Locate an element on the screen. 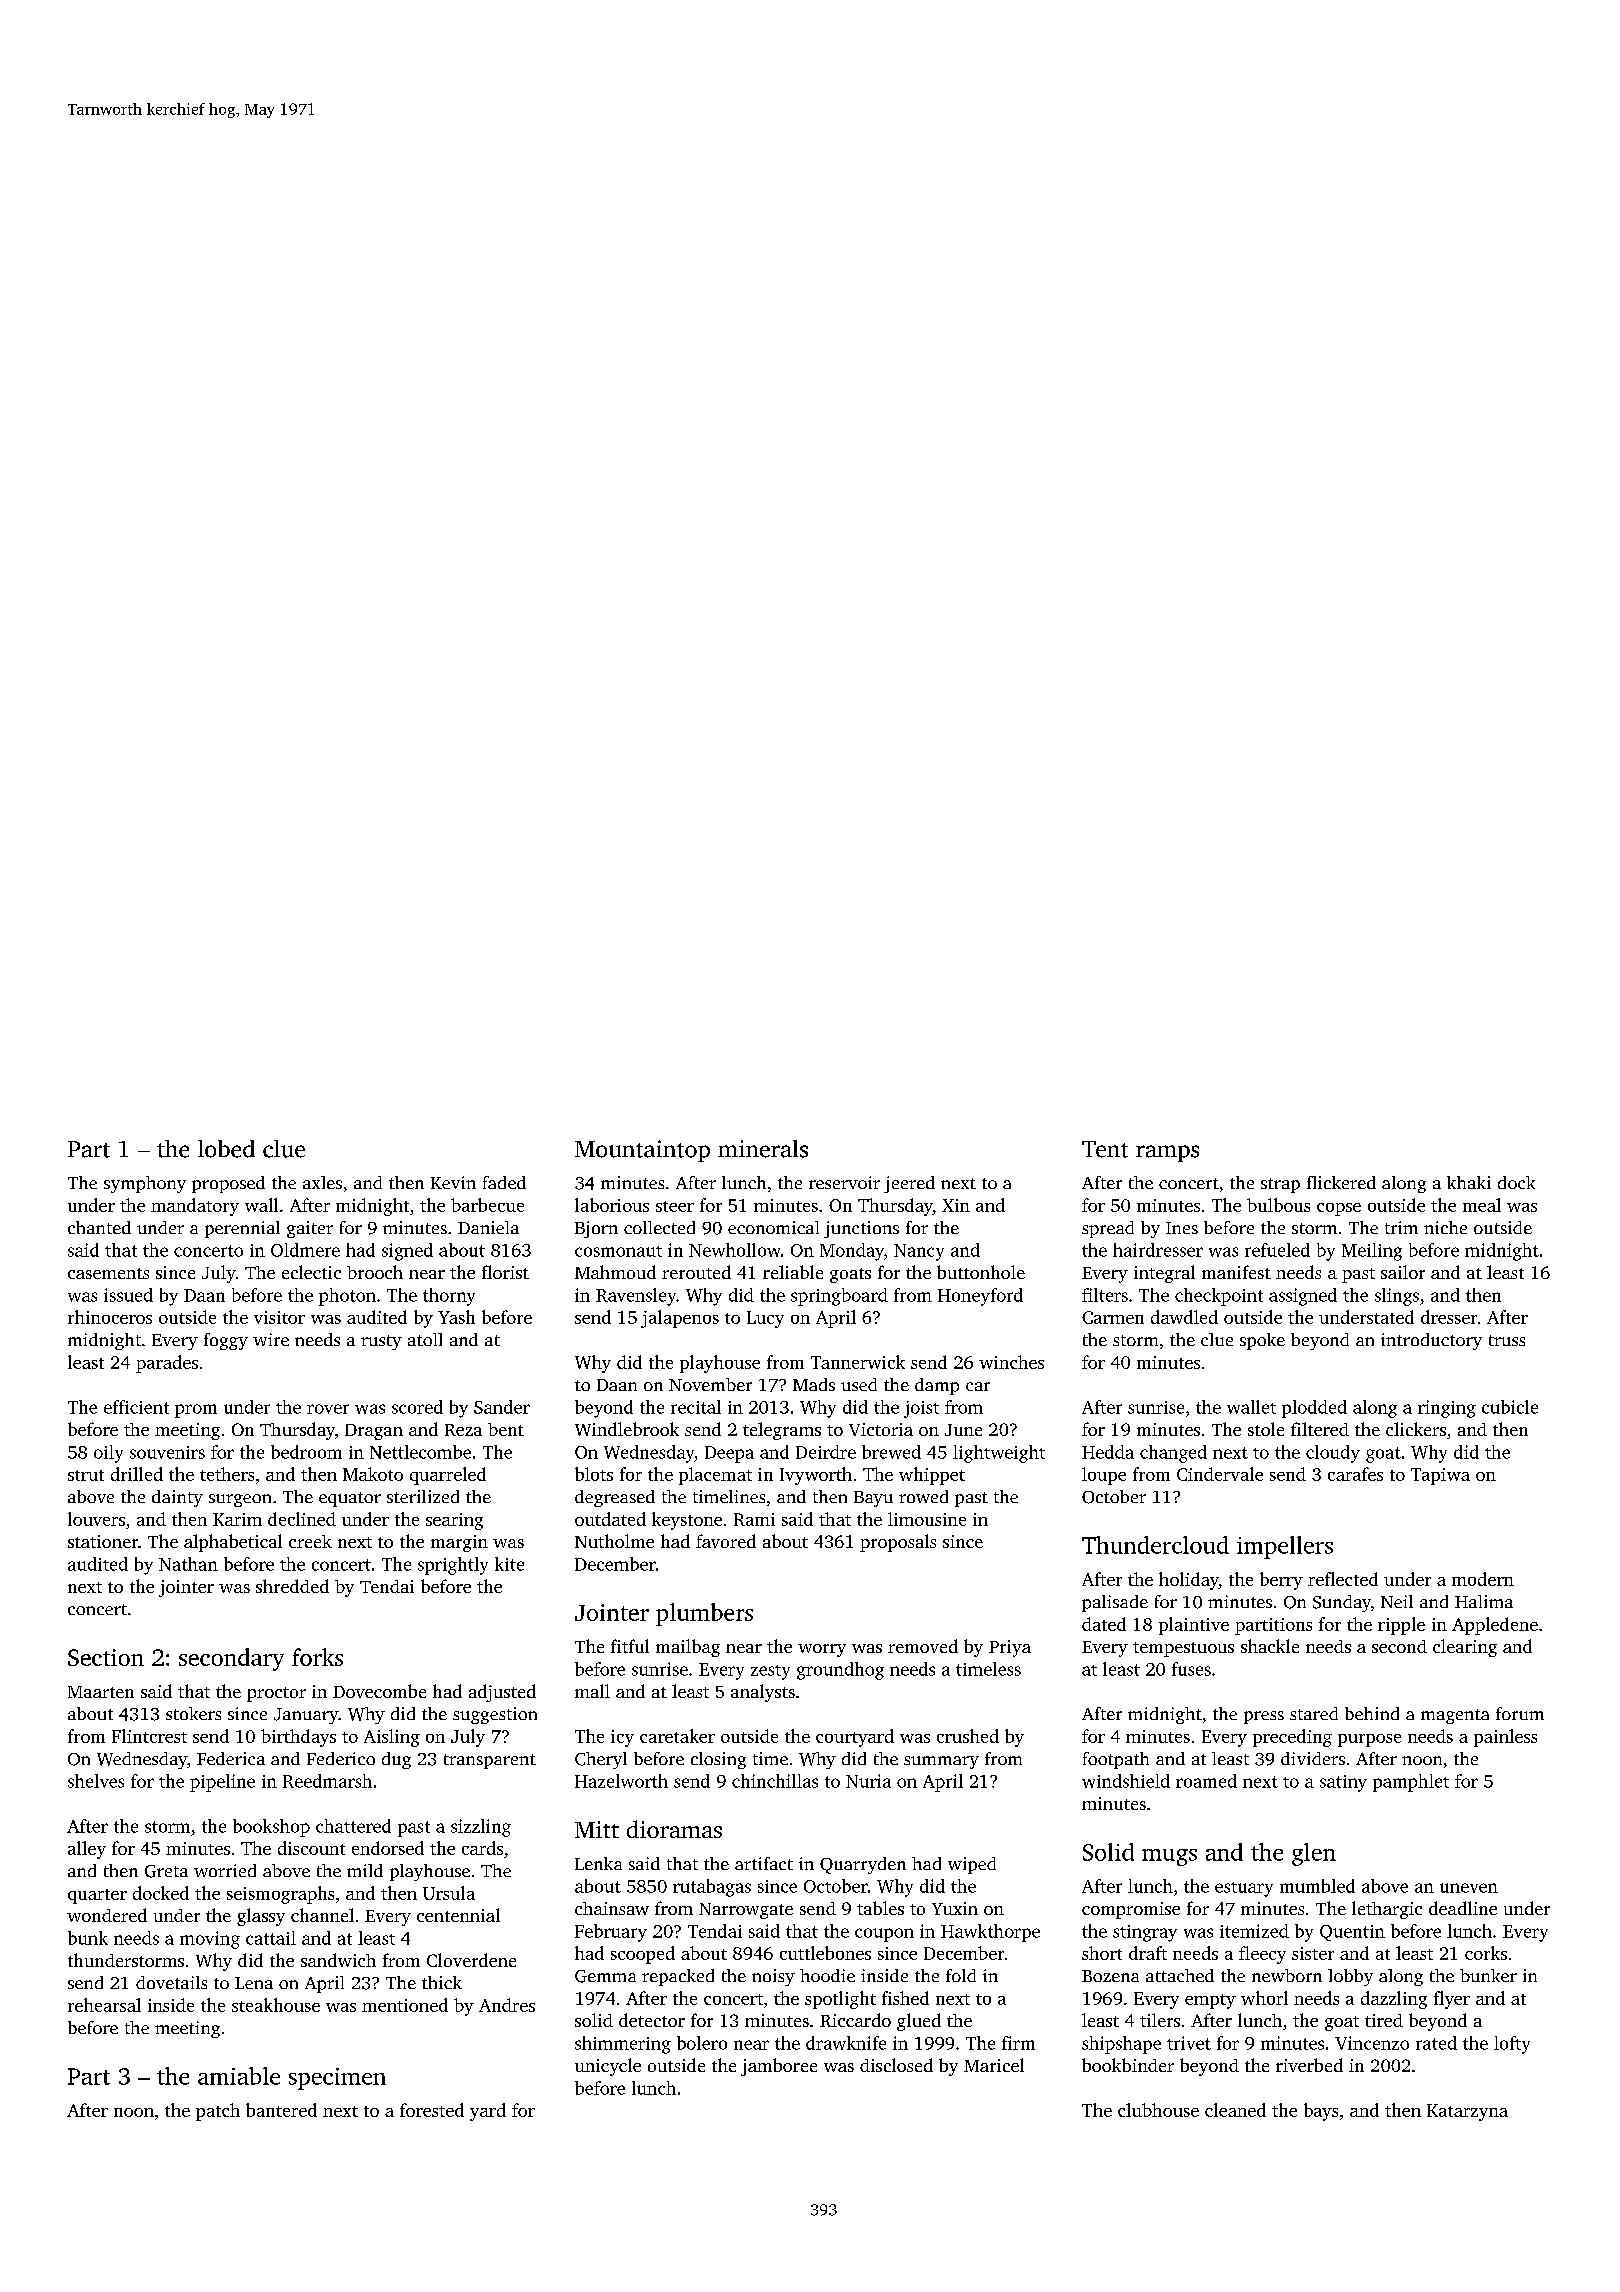 This screenshot has width=1620, height=2292. proposed is located at coordinates (228, 1184).
